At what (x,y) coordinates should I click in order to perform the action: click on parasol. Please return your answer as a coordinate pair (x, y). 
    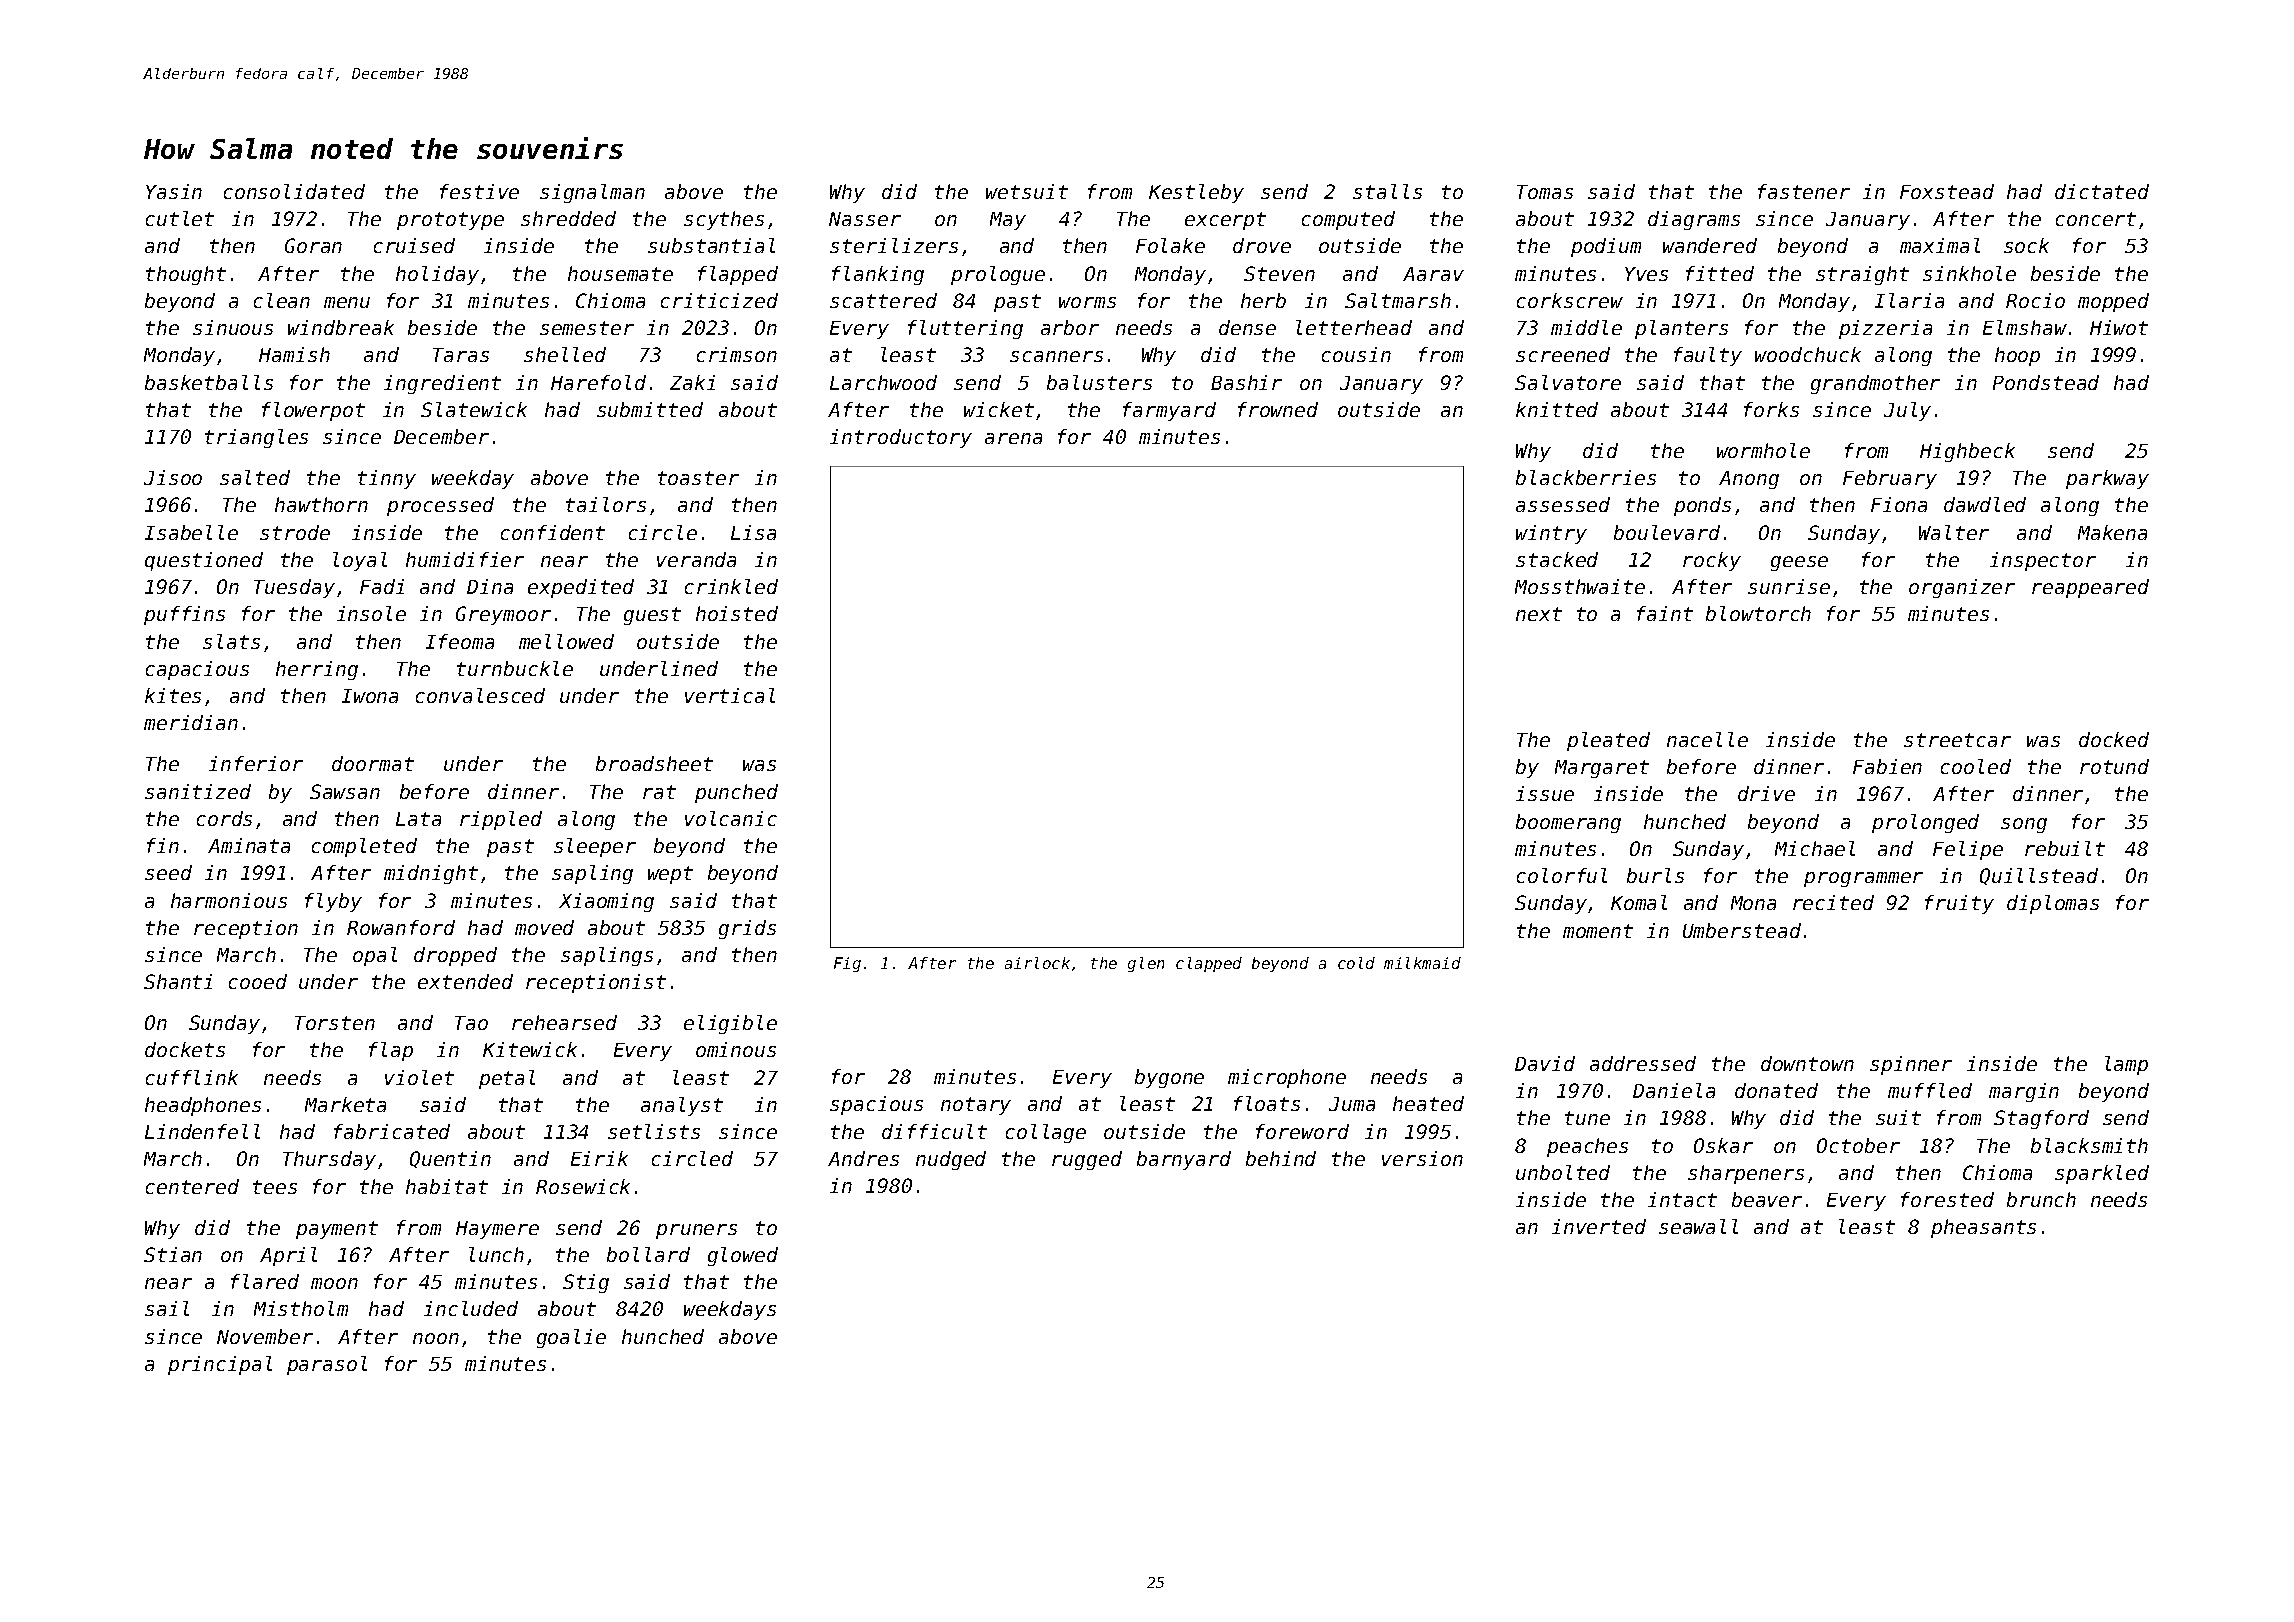
    Looking at the image, I should click on (327, 1365).
